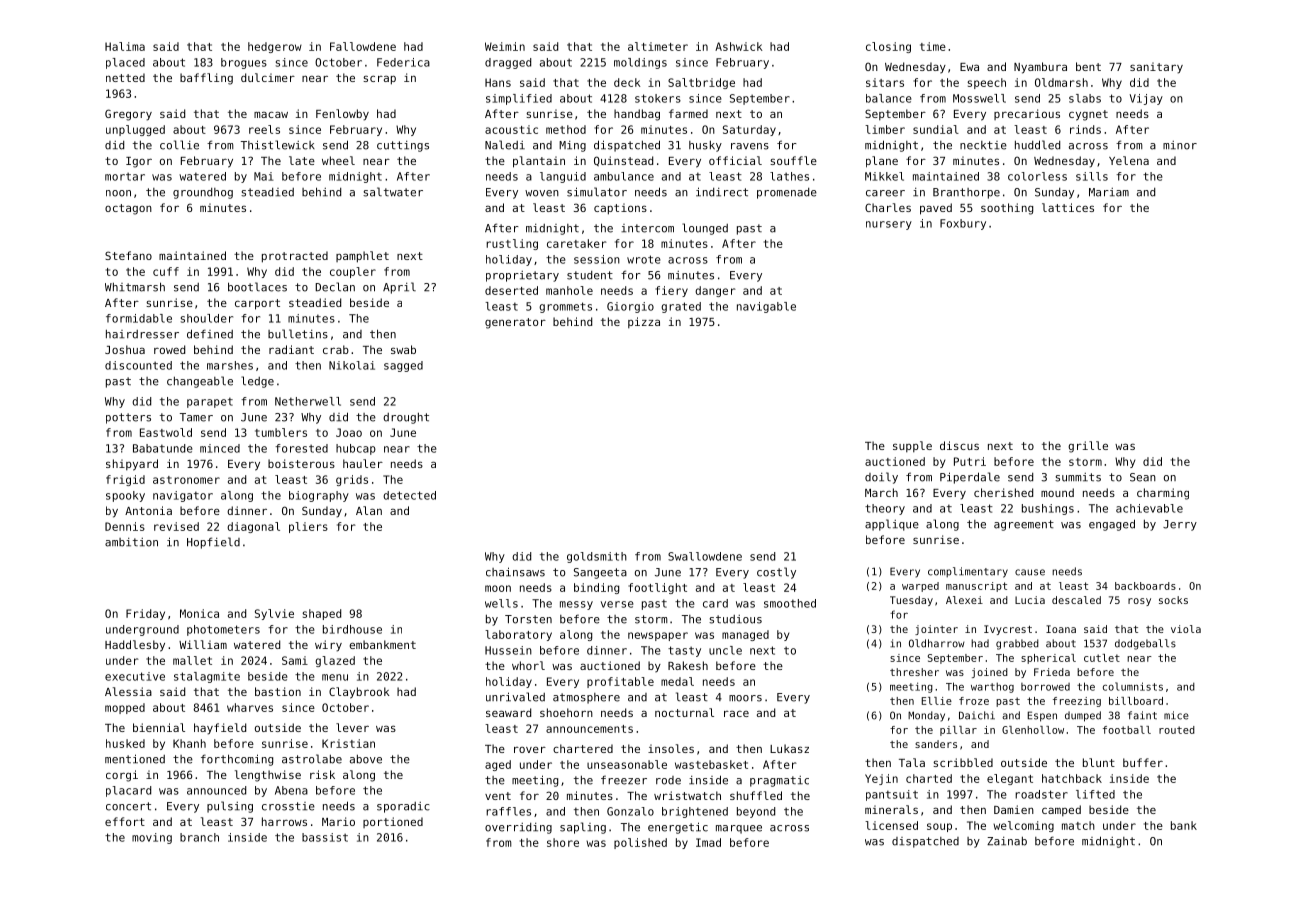  What do you see at coordinates (678, 828) in the screenshot?
I see `energetic` at bounding box center [678, 828].
